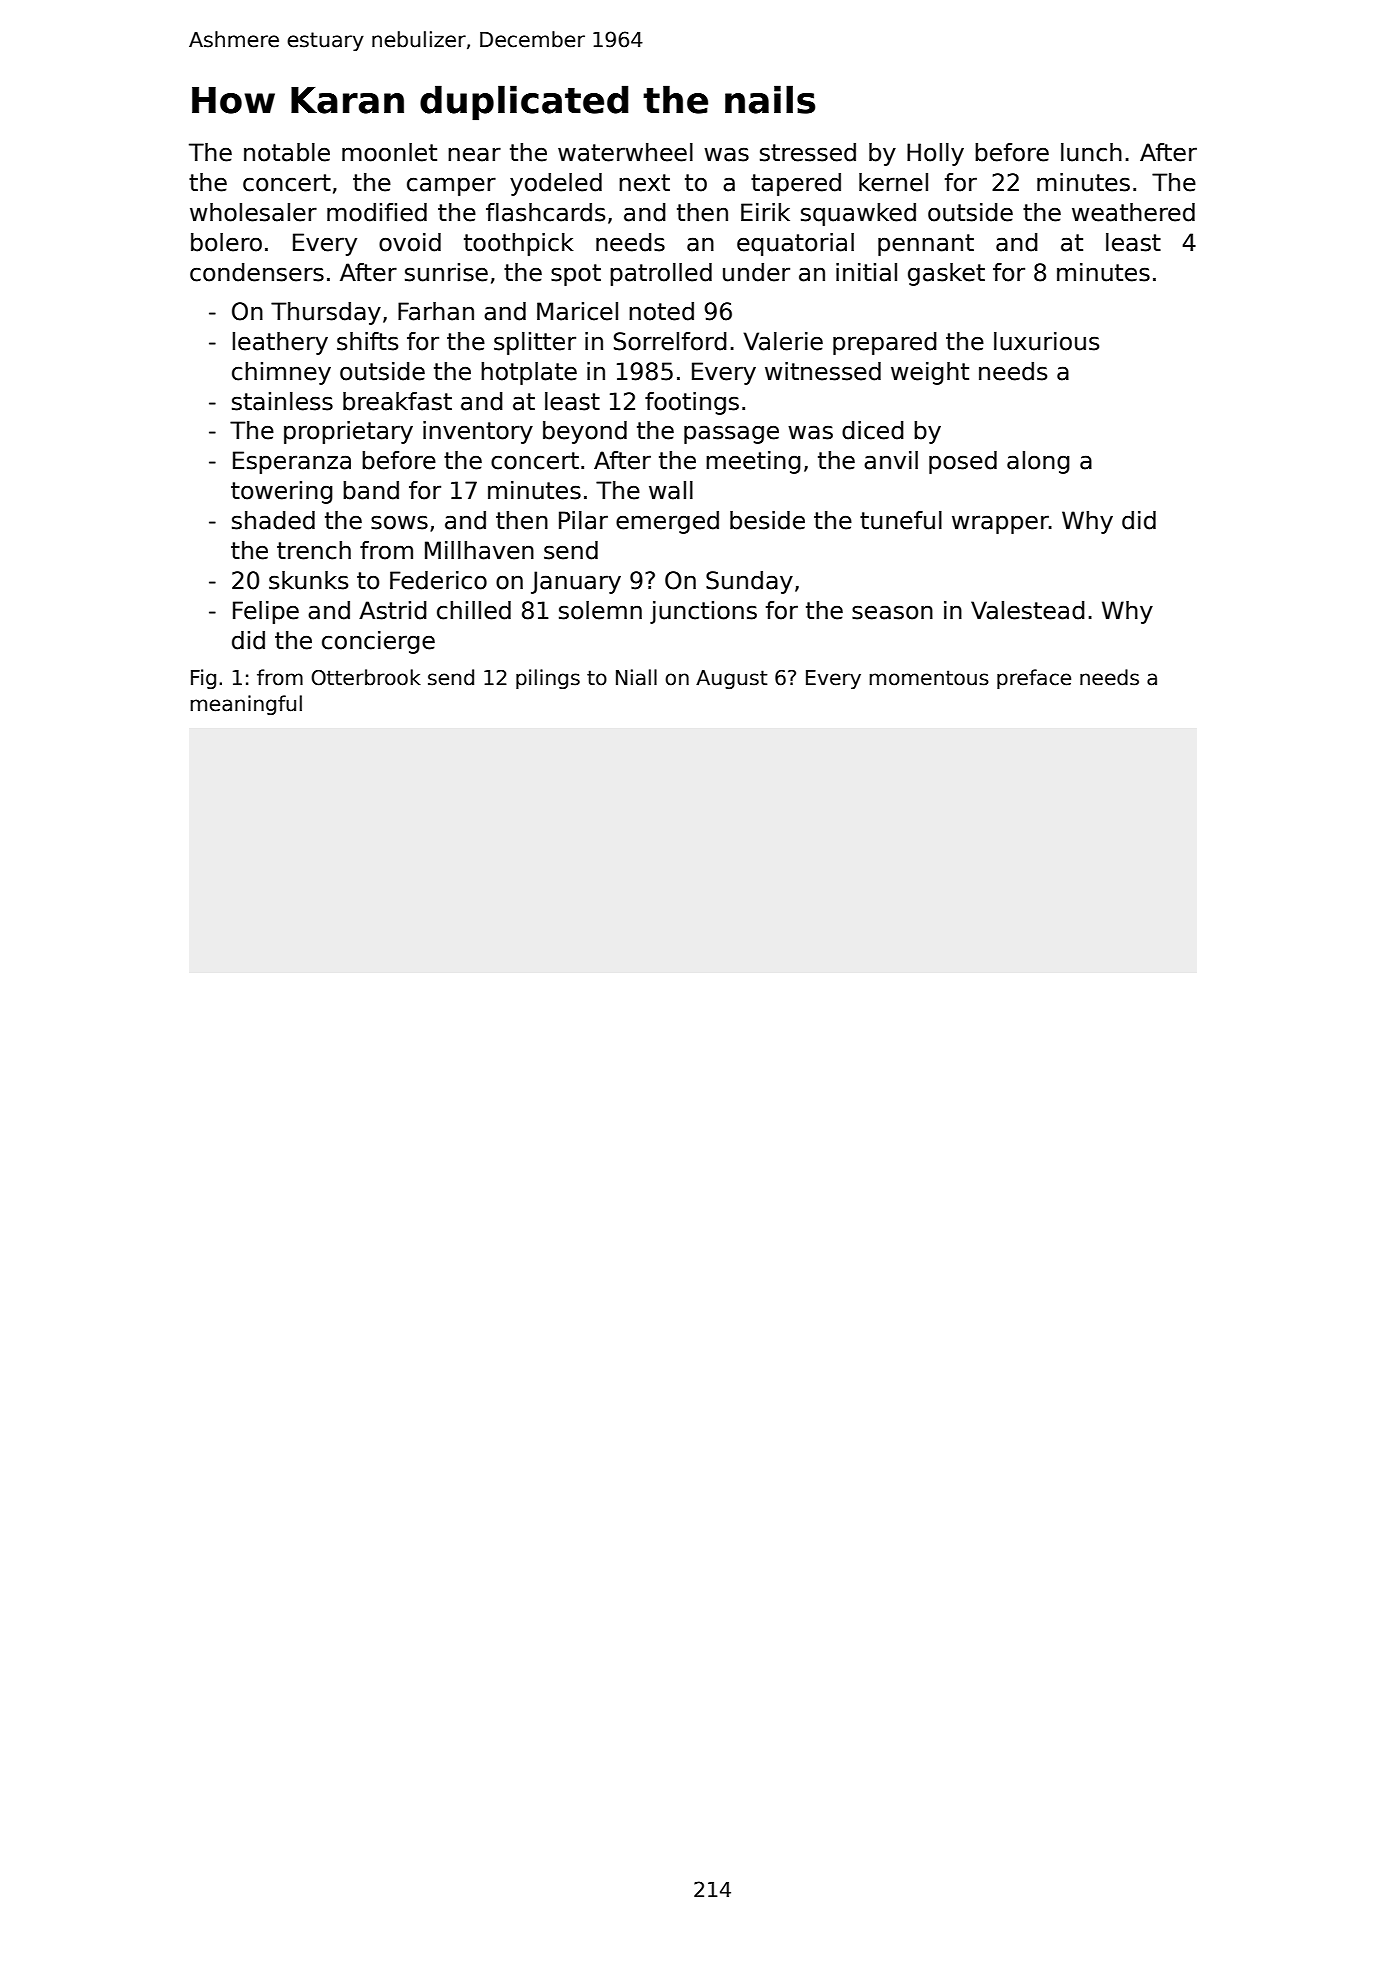 The height and width of the image is (1969, 1386). What do you see at coordinates (397, 401) in the image?
I see `breakfast` at bounding box center [397, 401].
